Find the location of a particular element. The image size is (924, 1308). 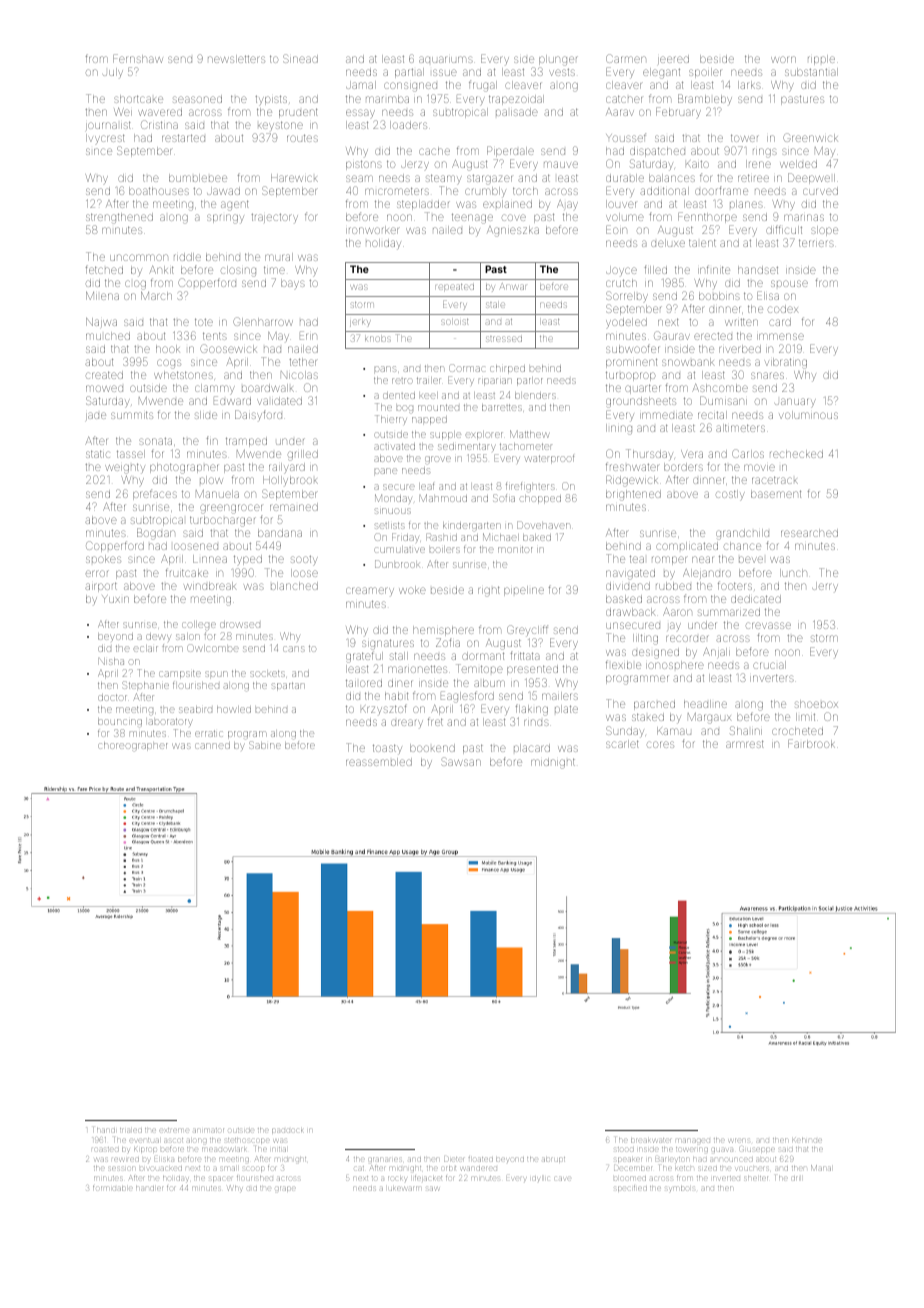

rinds is located at coordinates (536, 722).
